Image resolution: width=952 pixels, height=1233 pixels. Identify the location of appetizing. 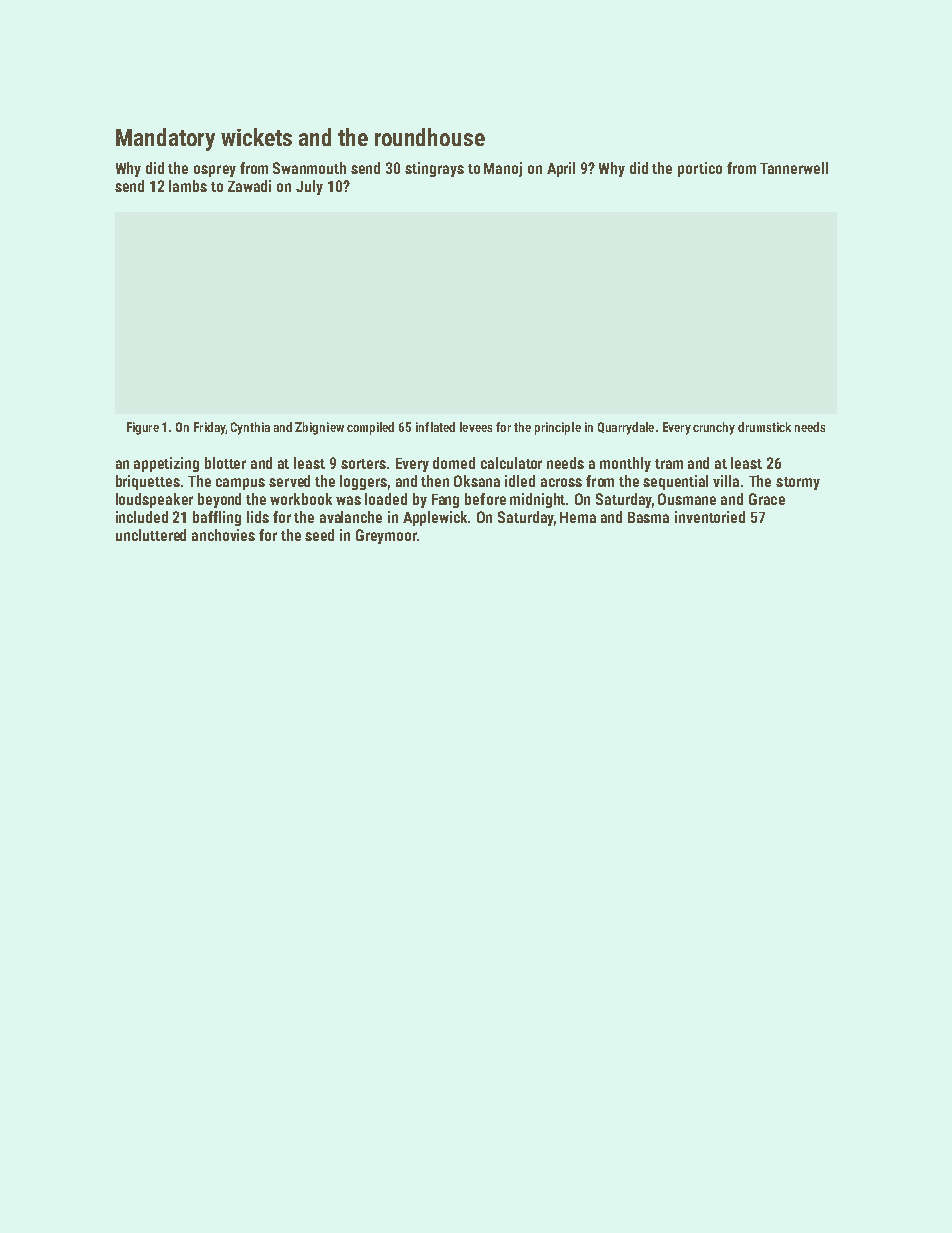
(166, 464).
